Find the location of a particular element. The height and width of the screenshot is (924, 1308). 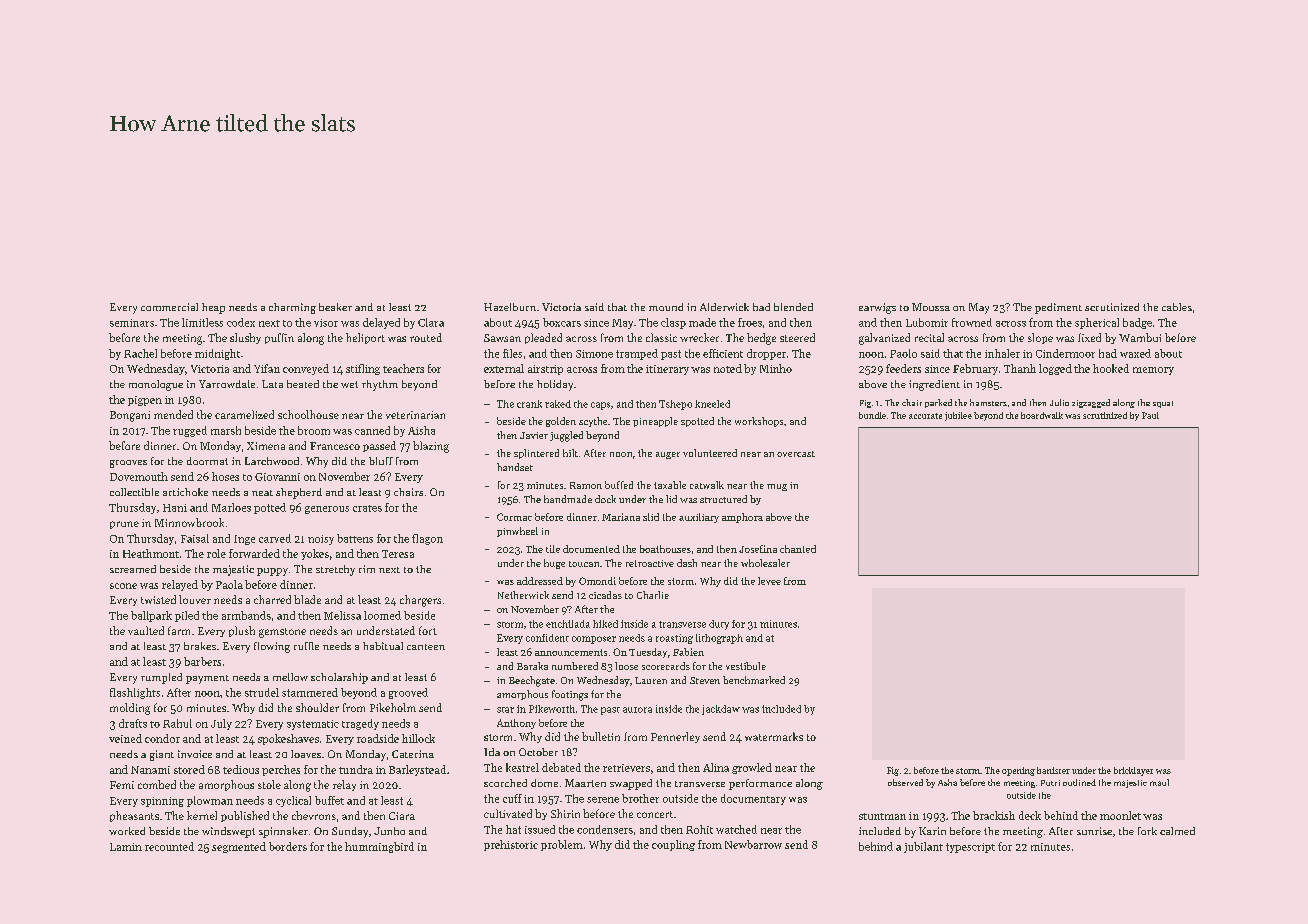

teachers is located at coordinates (403, 368).
